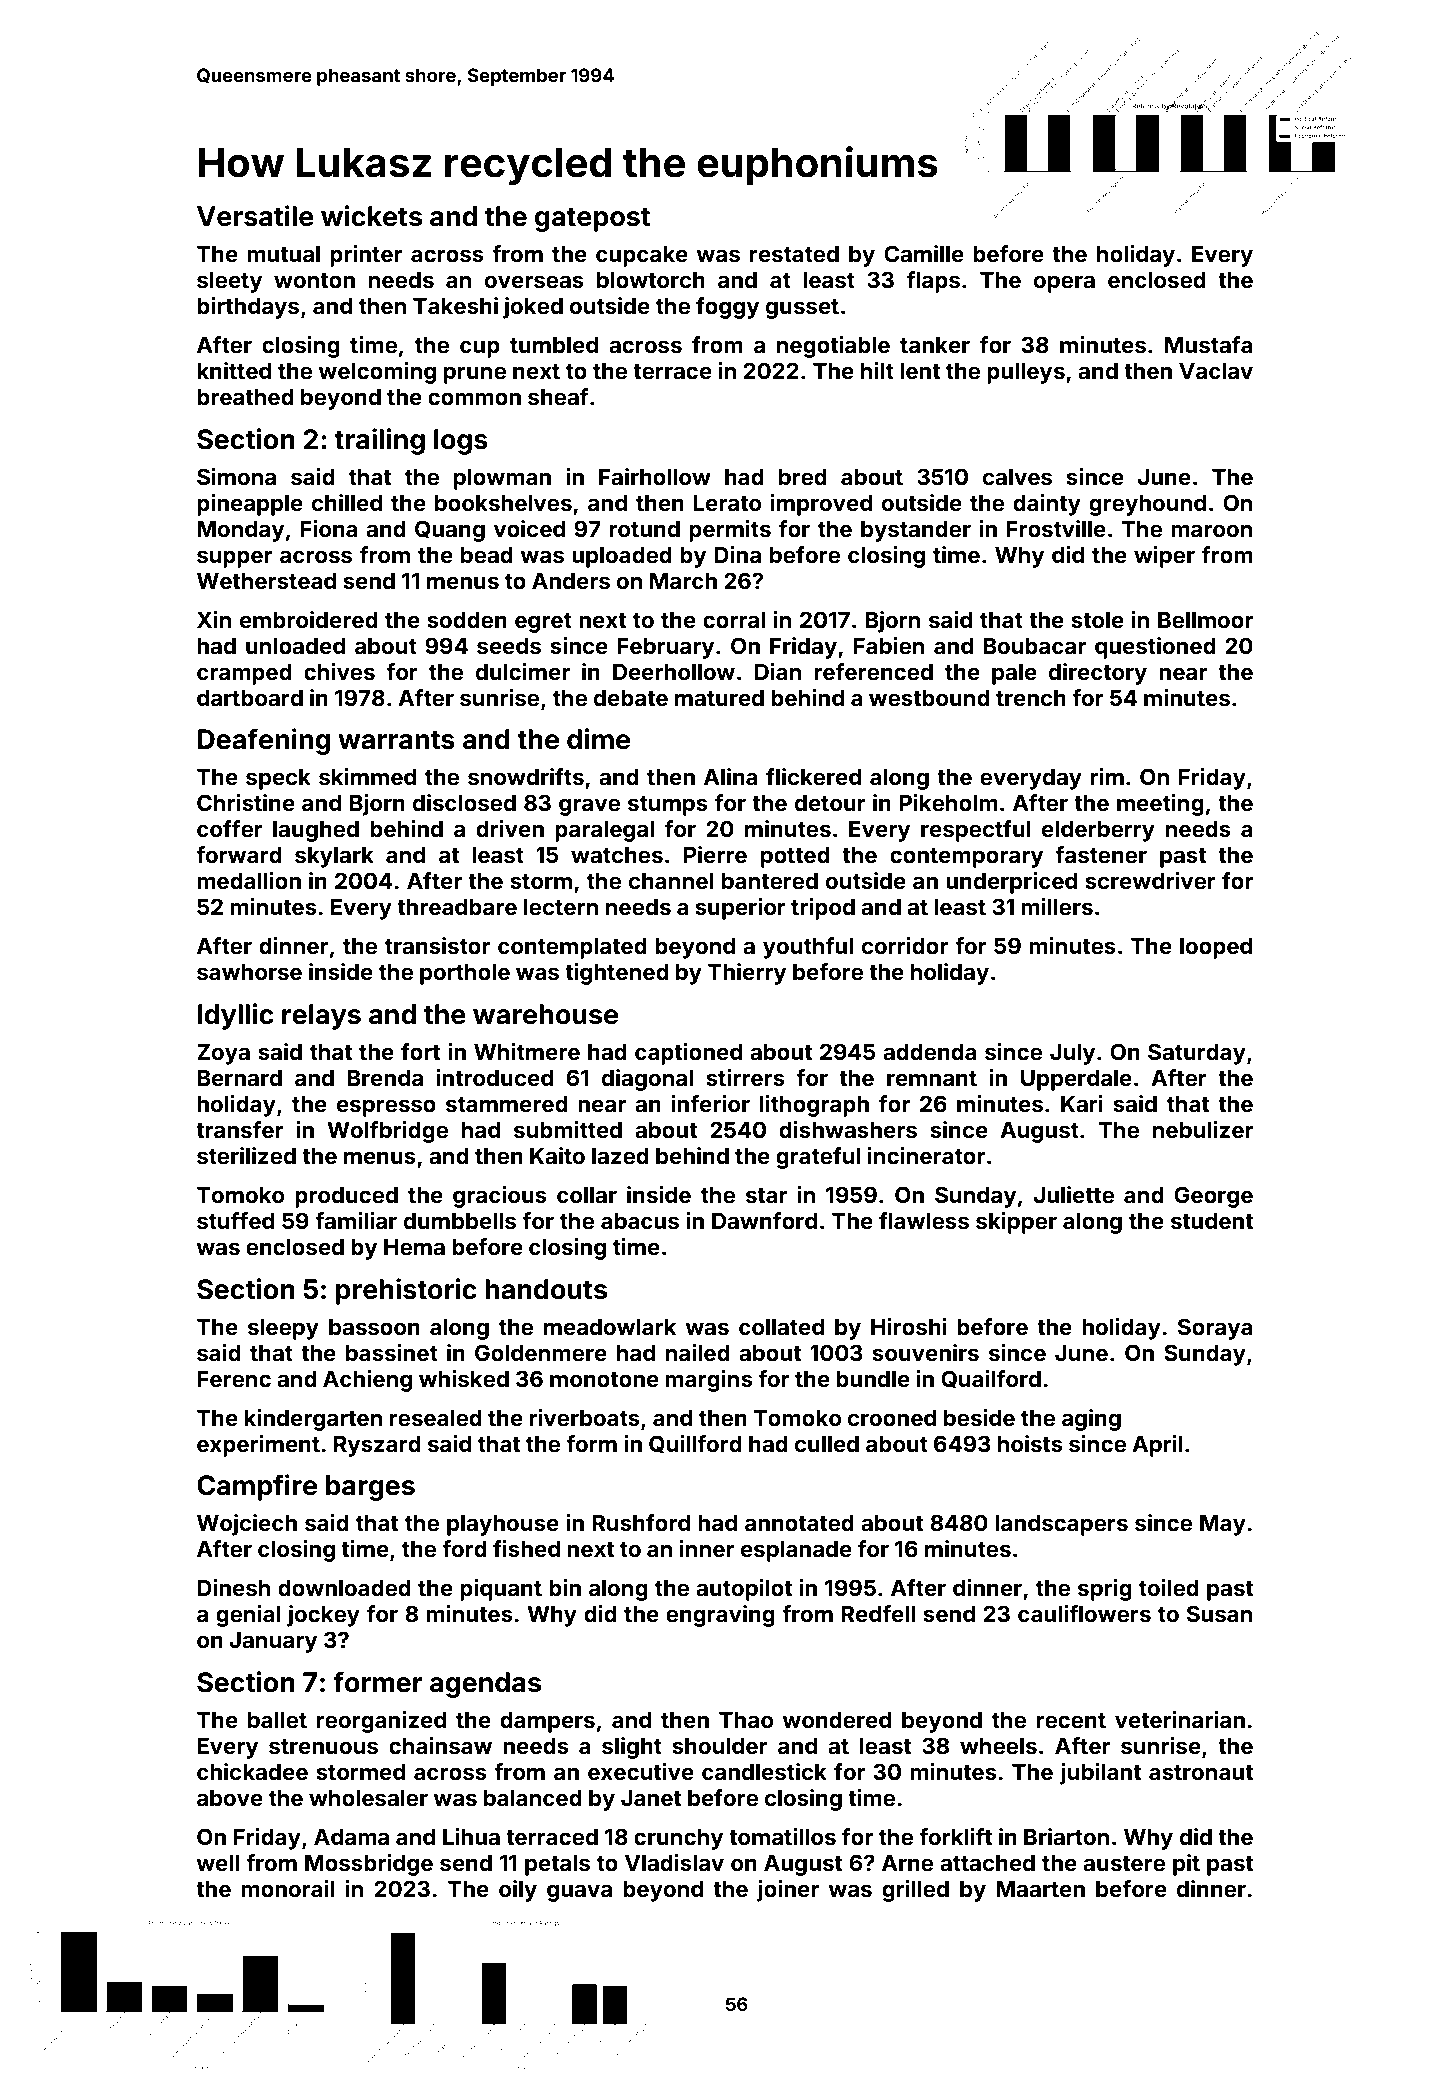  I want to click on sleepy, so click(283, 1329).
